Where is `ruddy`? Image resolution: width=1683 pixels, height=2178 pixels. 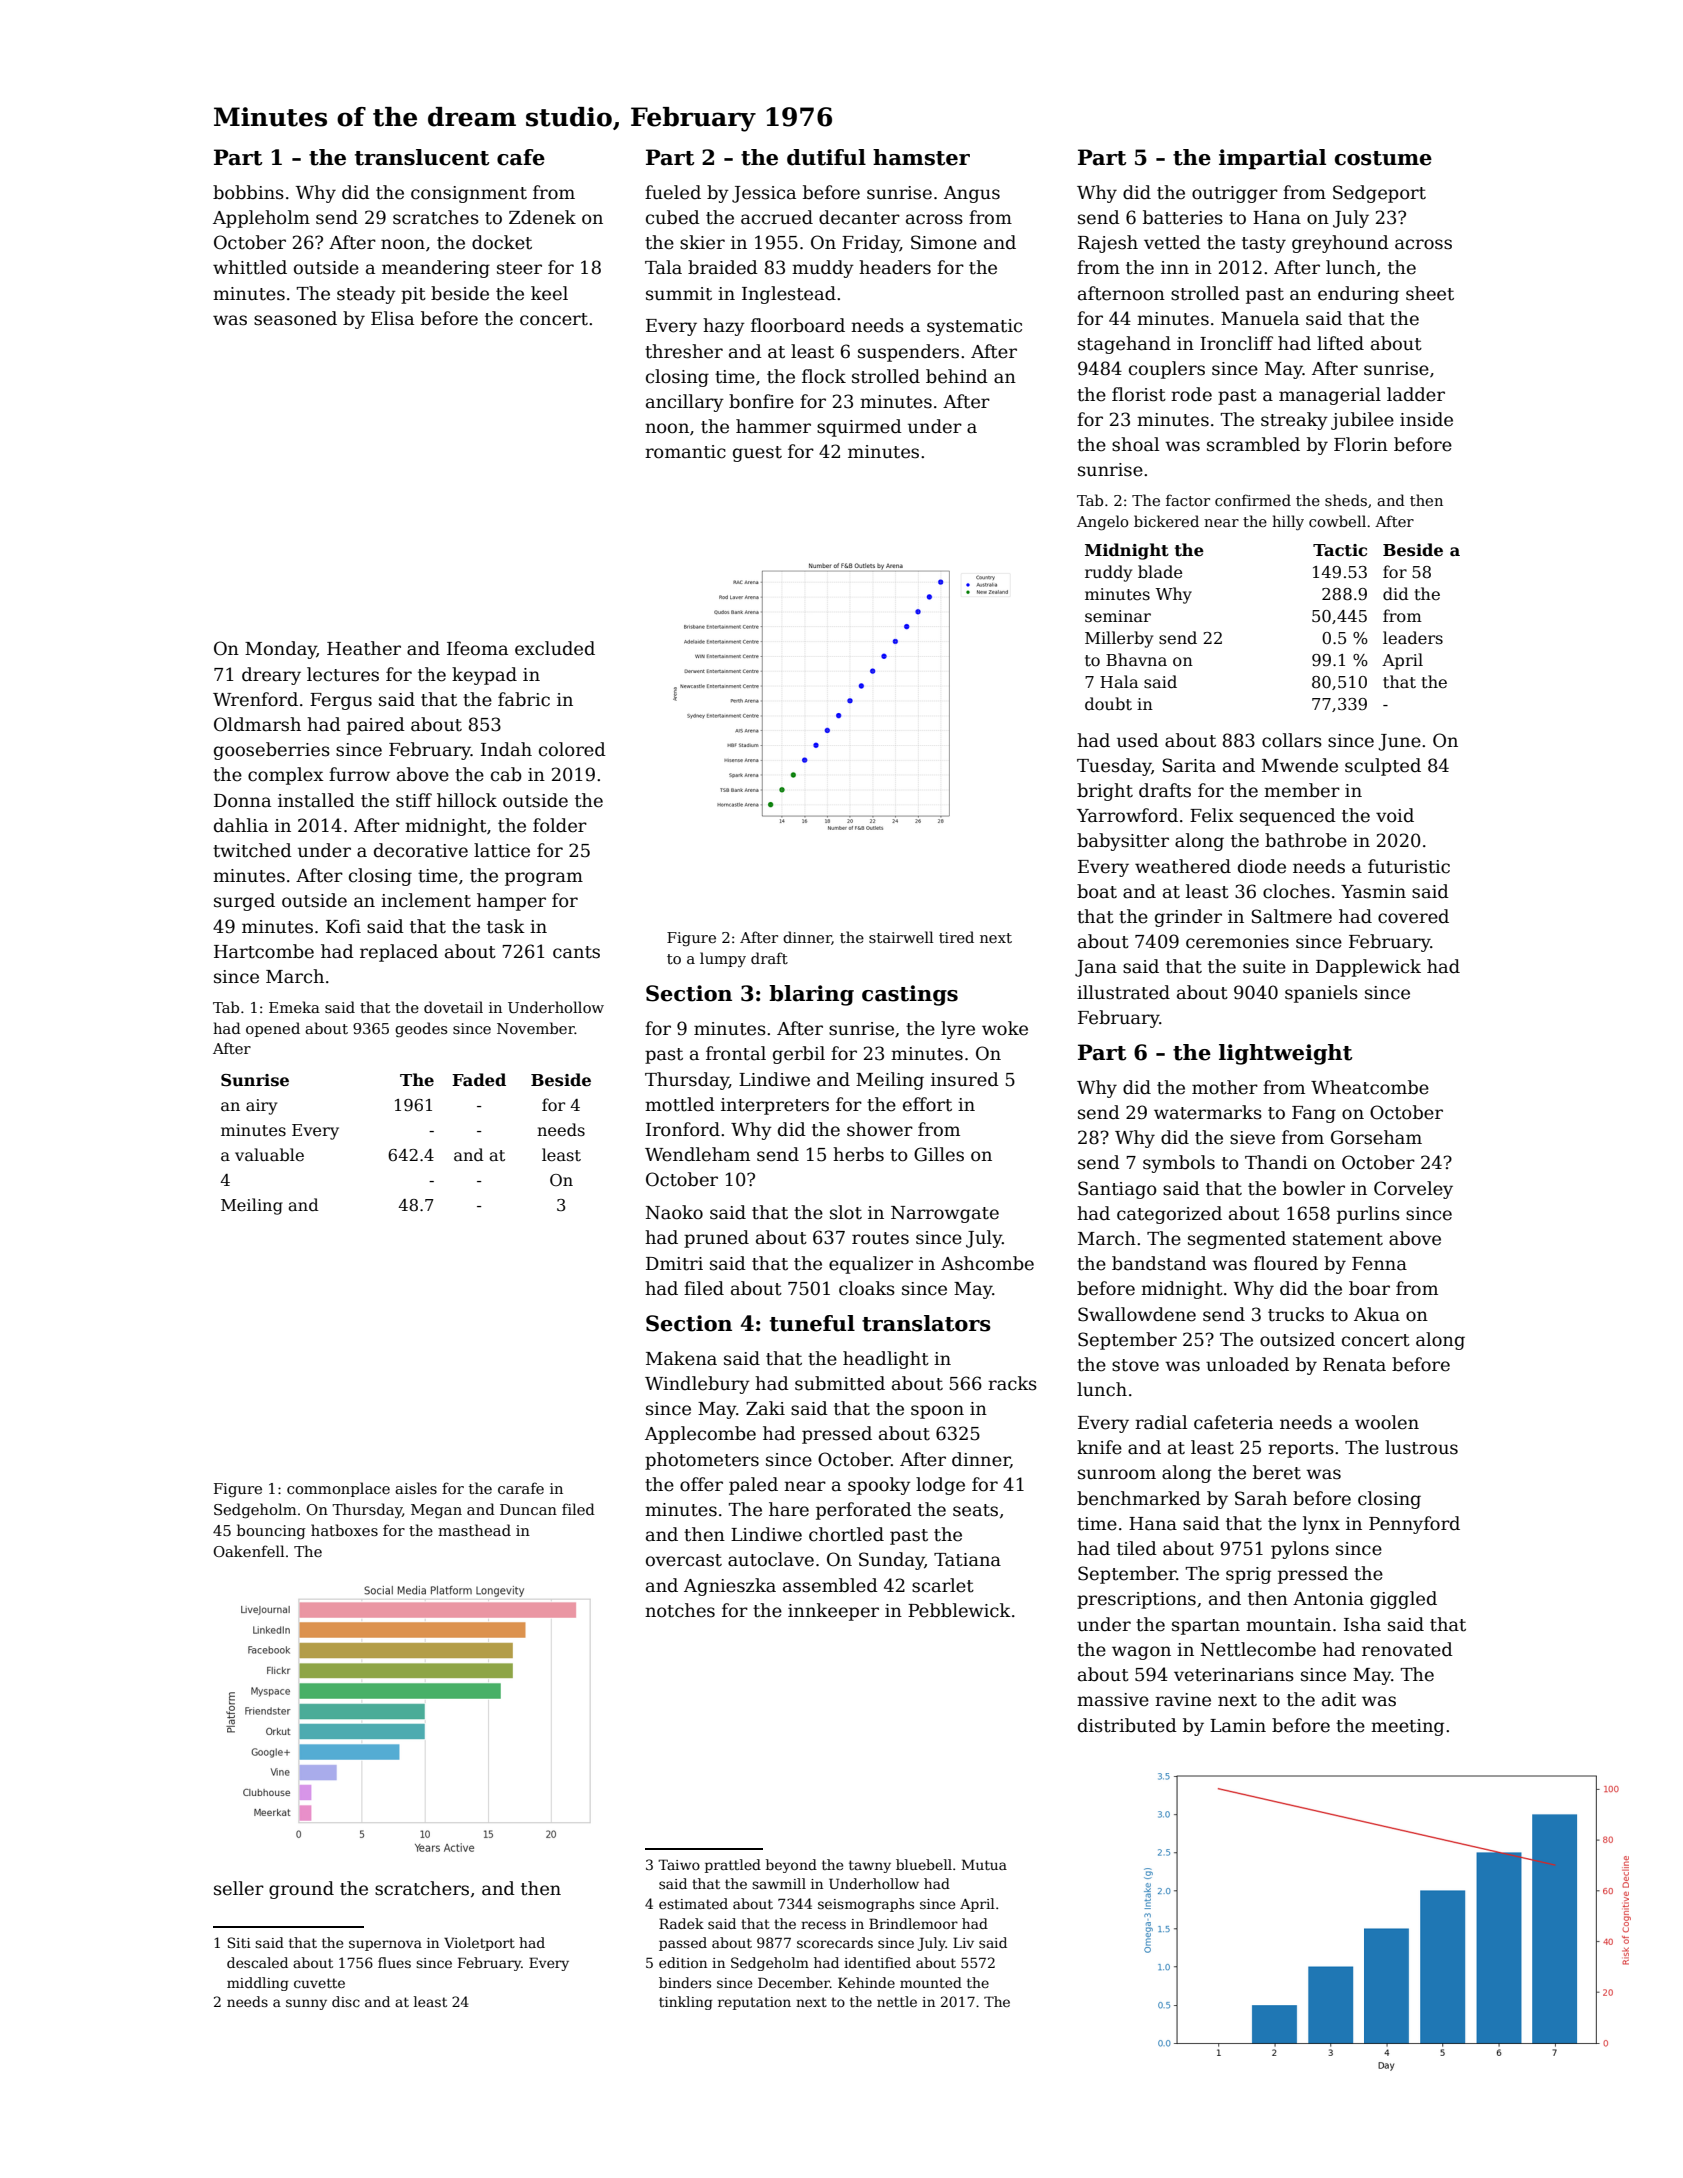
ruddy is located at coordinates (1108, 573).
